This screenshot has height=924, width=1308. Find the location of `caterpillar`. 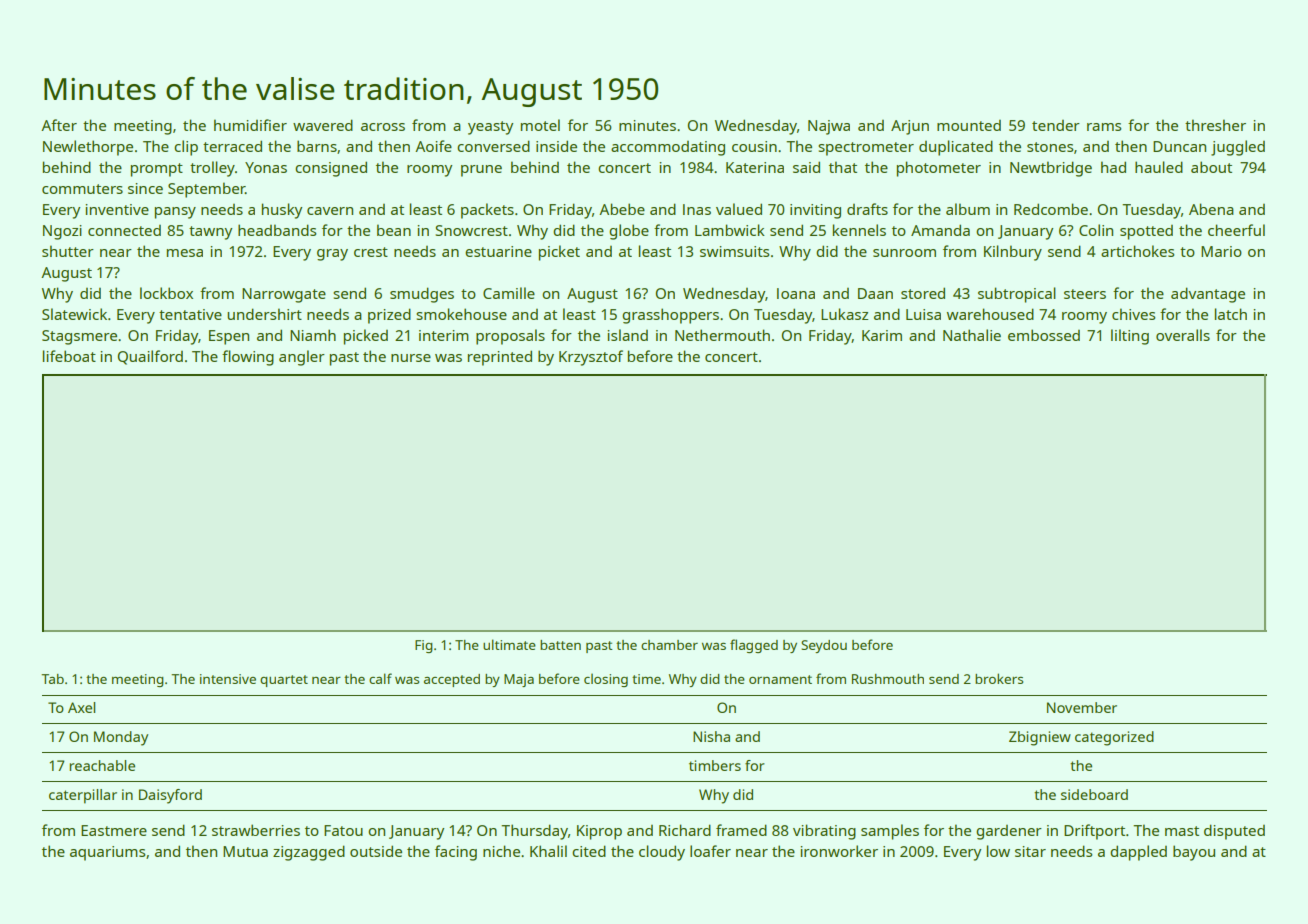

caterpillar is located at coordinates (83, 796).
